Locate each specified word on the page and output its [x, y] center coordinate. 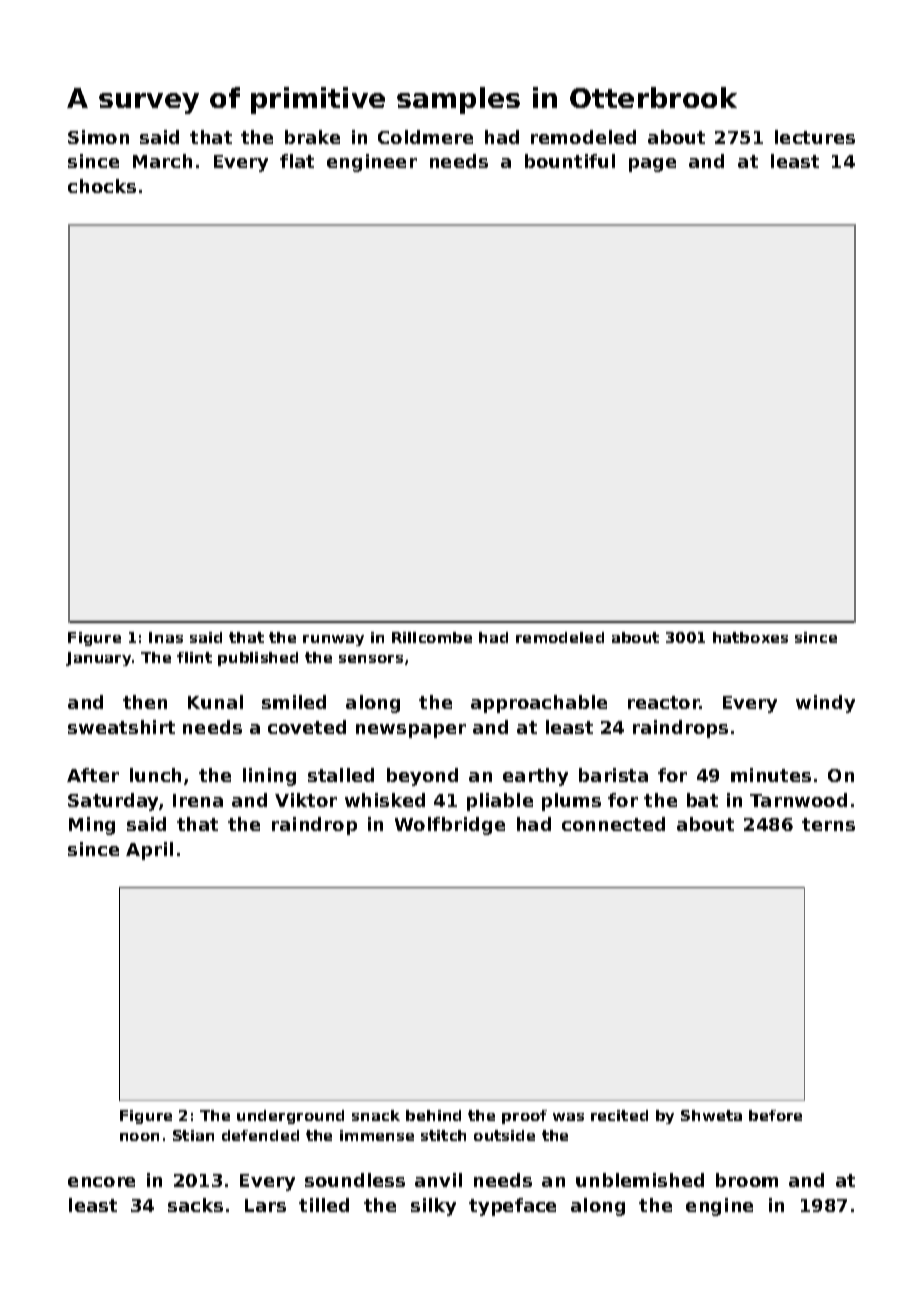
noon [139, 1137]
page [652, 165]
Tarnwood [798, 800]
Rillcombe [432, 637]
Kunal [215, 702]
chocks [102, 186]
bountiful [570, 161]
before [775, 1115]
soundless [355, 1180]
